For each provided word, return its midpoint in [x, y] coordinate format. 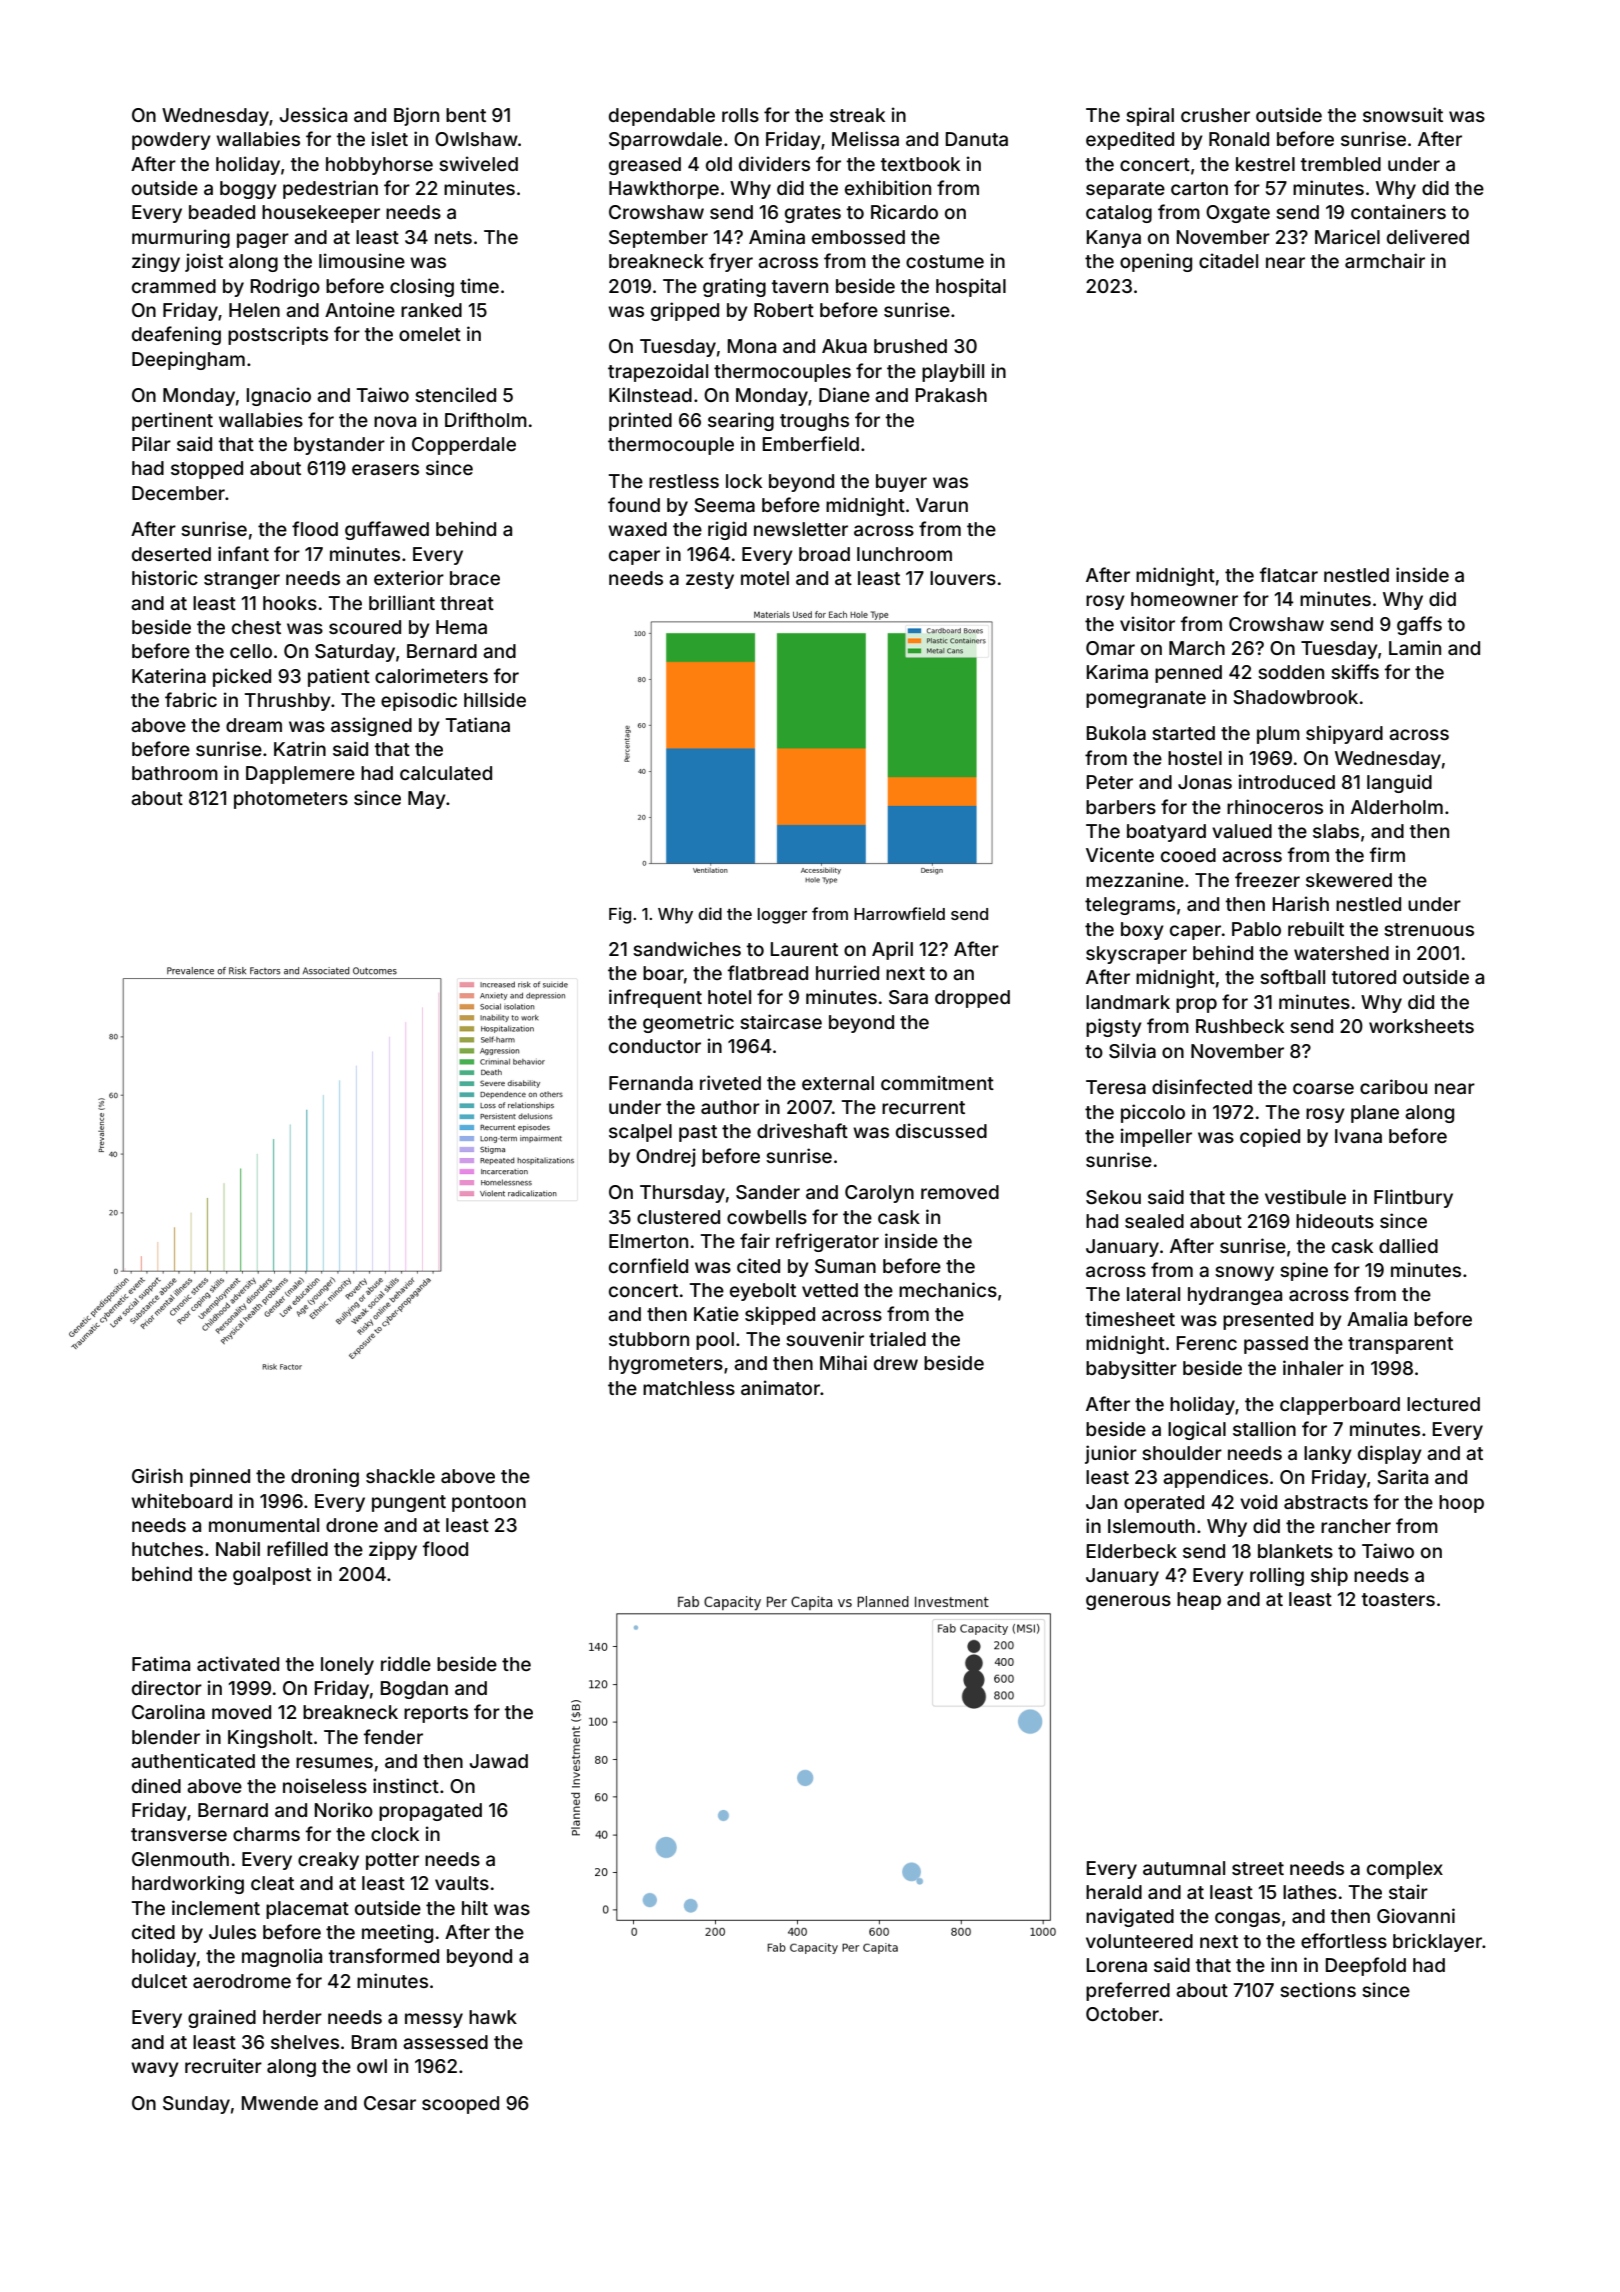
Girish [157, 1475]
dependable [662, 117]
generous [1128, 1602]
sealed [1154, 1221]
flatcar [1289, 574]
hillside [495, 699]
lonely [347, 1666]
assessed [445, 2042]
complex [1405, 1870]
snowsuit [1403, 114]
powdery [171, 141]
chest [256, 627]
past [698, 1133]
